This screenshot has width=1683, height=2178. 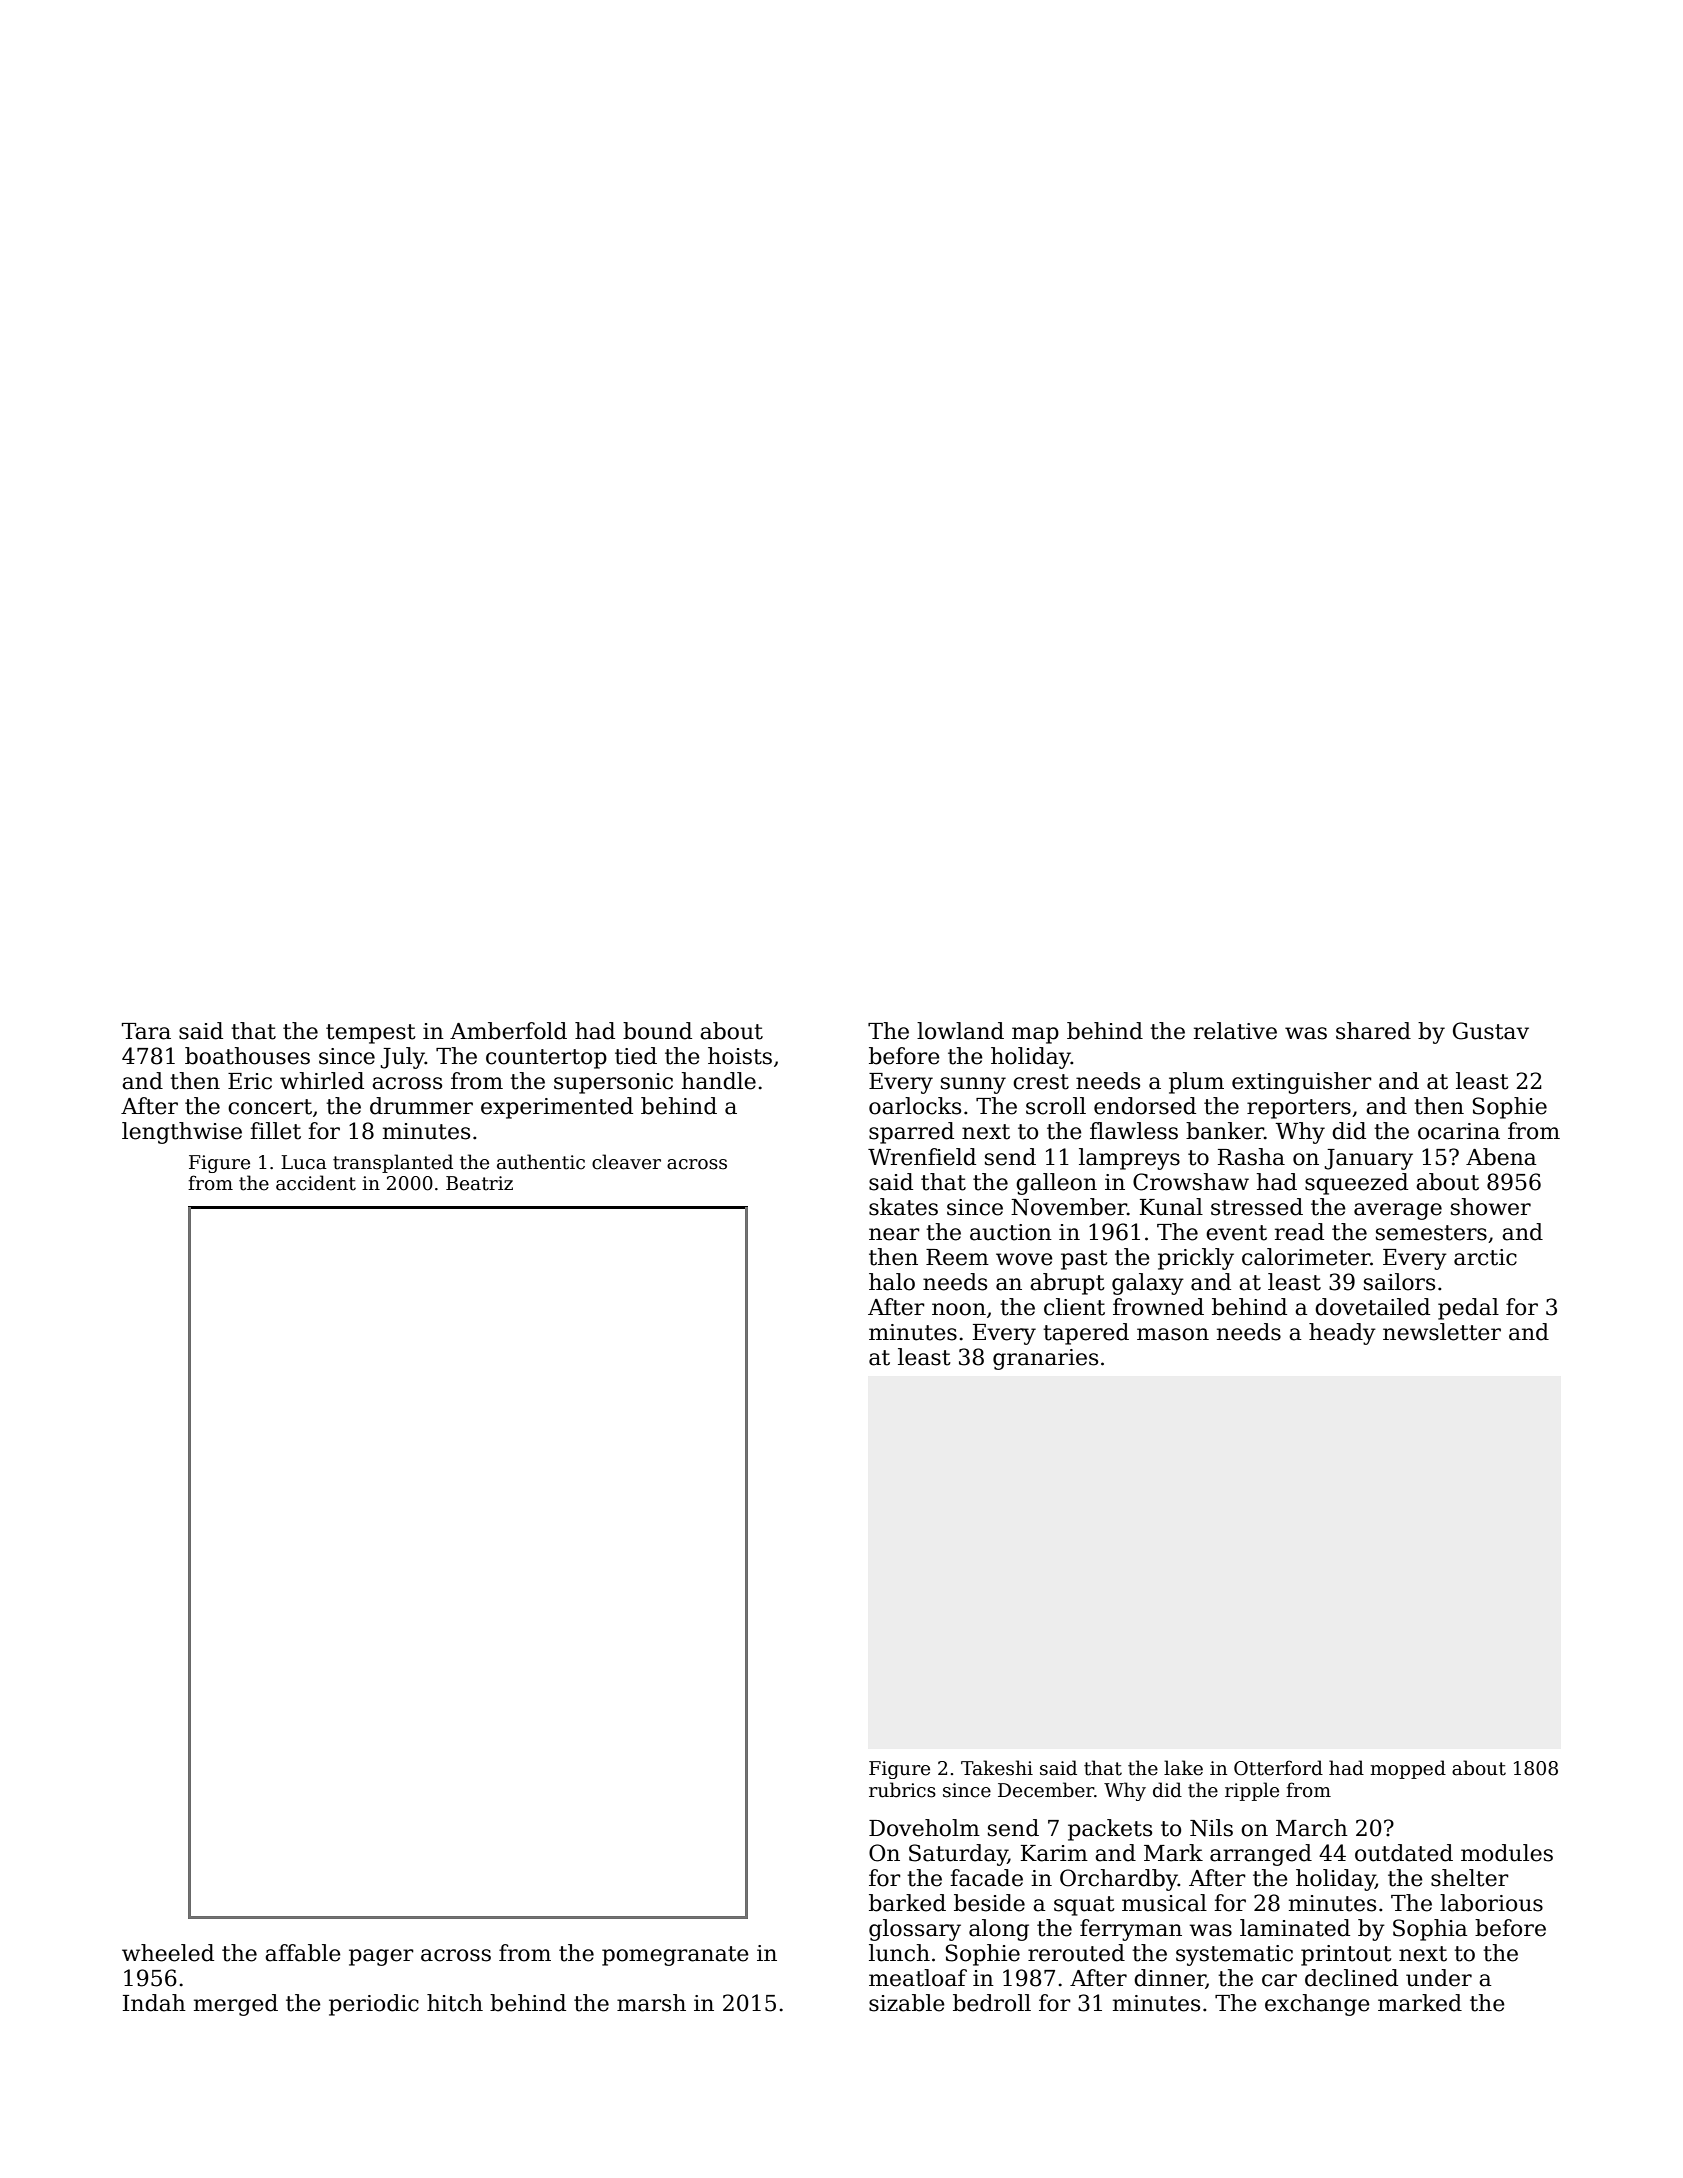 What do you see at coordinates (316, 1183) in the screenshot?
I see `accident` at bounding box center [316, 1183].
